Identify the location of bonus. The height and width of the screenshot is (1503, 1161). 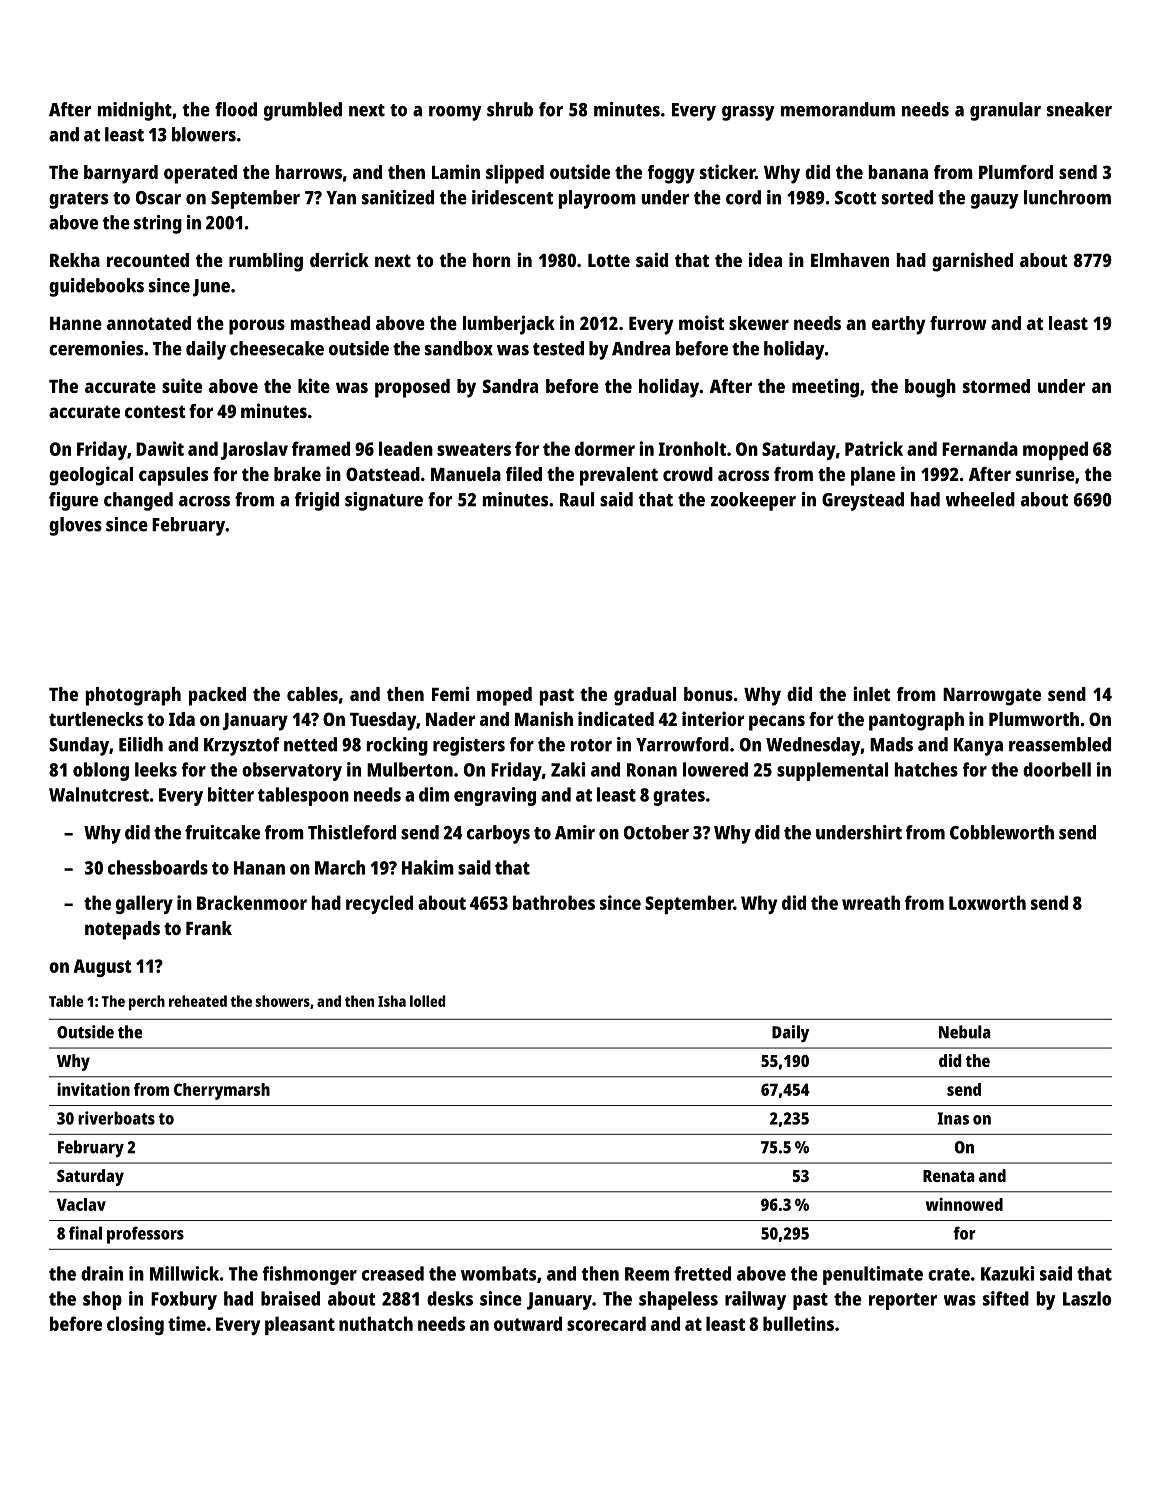
(708, 694).
